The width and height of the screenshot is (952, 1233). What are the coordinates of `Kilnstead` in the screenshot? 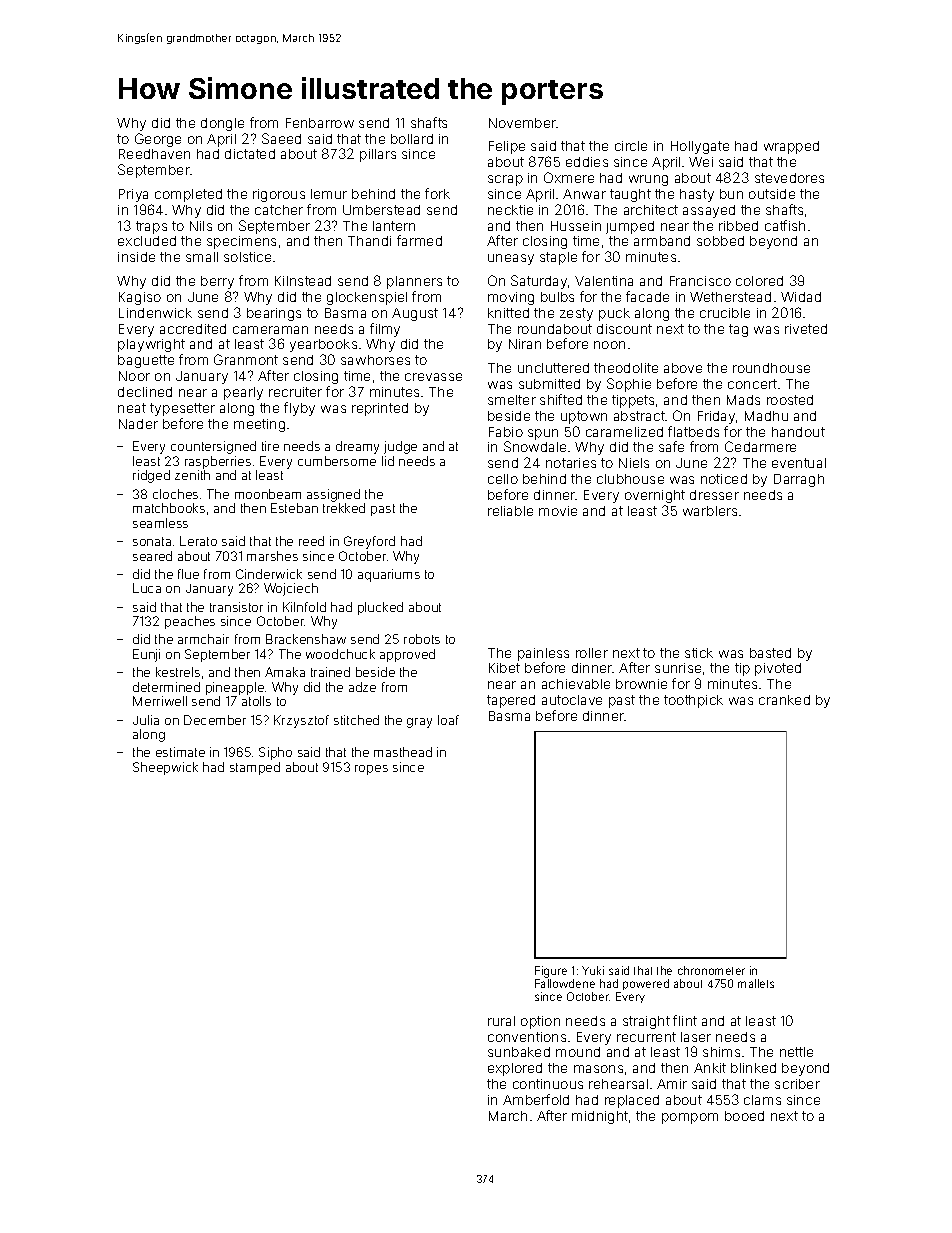 It's located at (303, 281).
